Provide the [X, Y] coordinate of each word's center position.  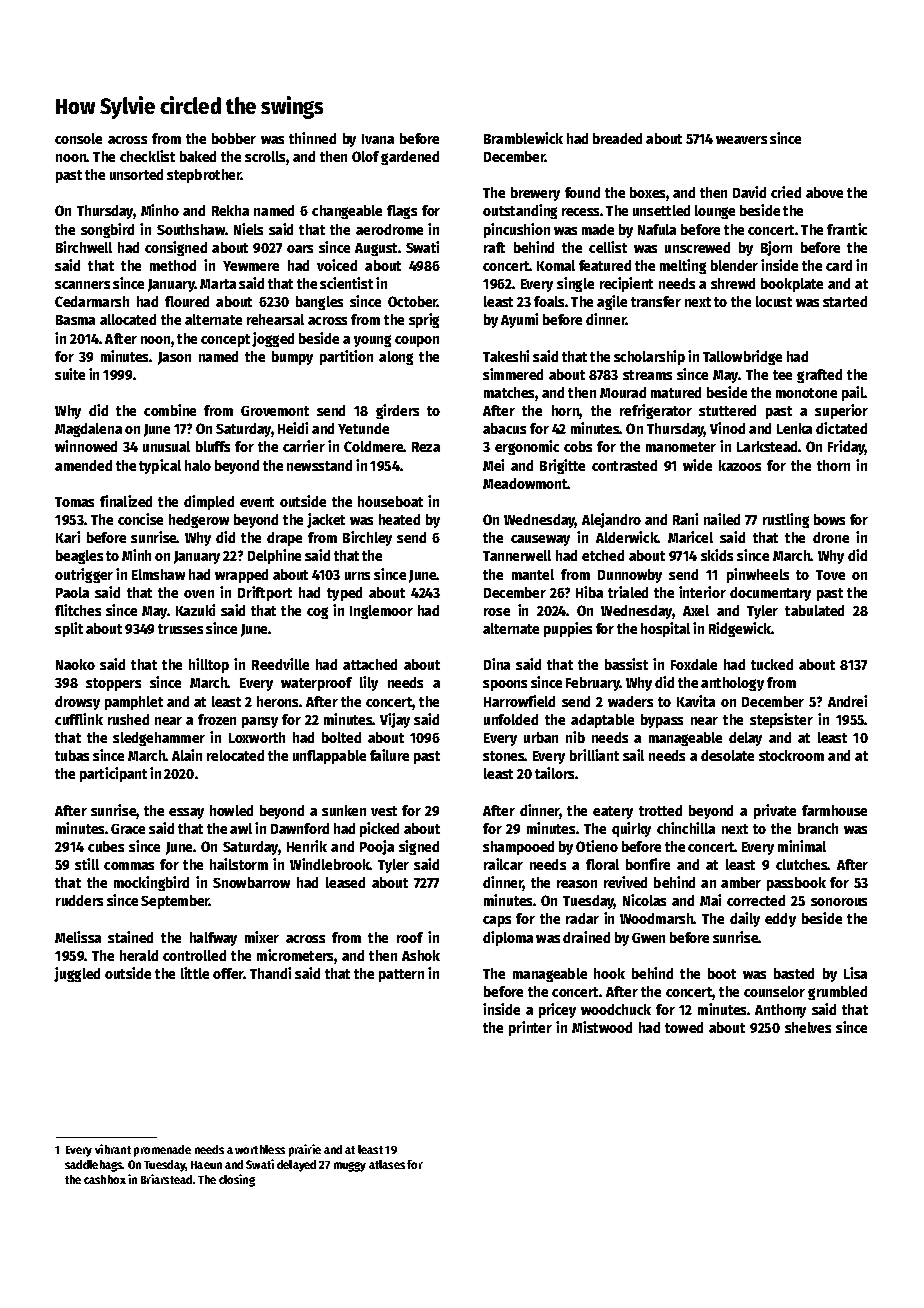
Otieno [597, 846]
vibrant [113, 1149]
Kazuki [195, 610]
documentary [770, 594]
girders [397, 411]
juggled [77, 974]
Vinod [727, 428]
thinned [312, 138]
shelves [808, 1027]
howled [231, 810]
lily [369, 683]
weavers [741, 140]
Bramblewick [523, 138]
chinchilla [686, 828]
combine [170, 410]
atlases [387, 1164]
